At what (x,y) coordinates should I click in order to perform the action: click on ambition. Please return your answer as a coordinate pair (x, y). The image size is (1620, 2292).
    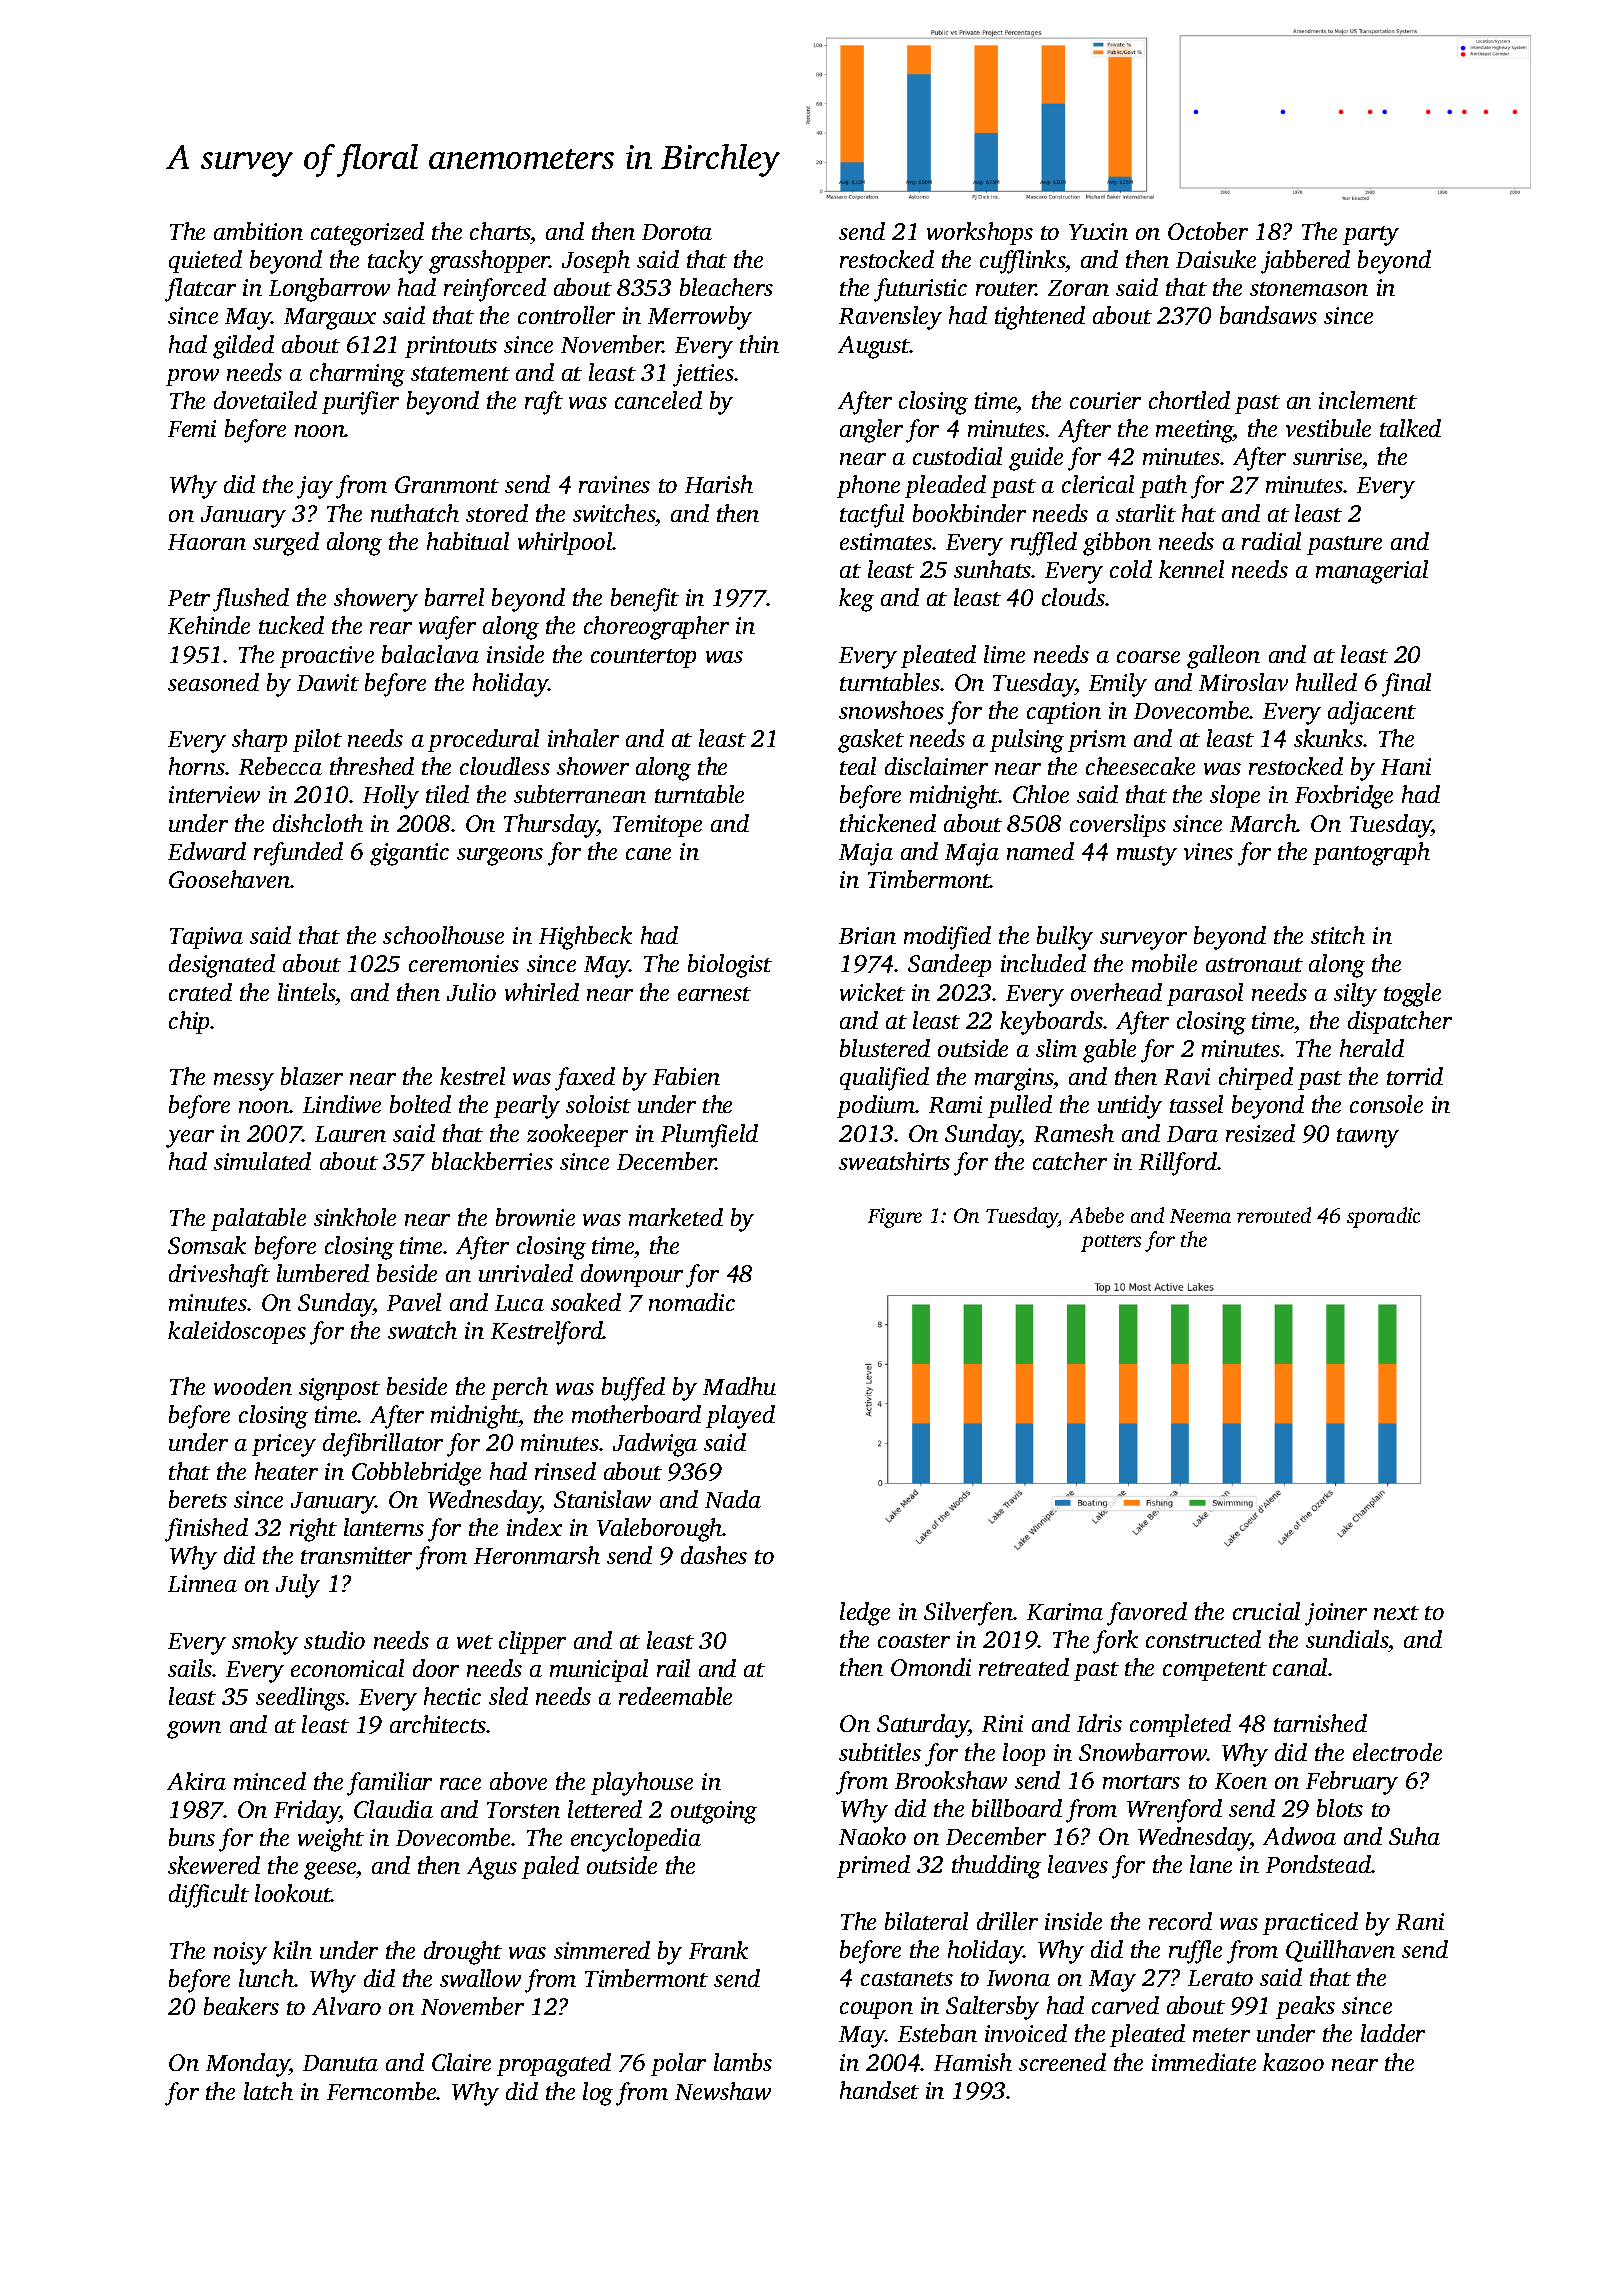
    Looking at the image, I should click on (258, 231).
